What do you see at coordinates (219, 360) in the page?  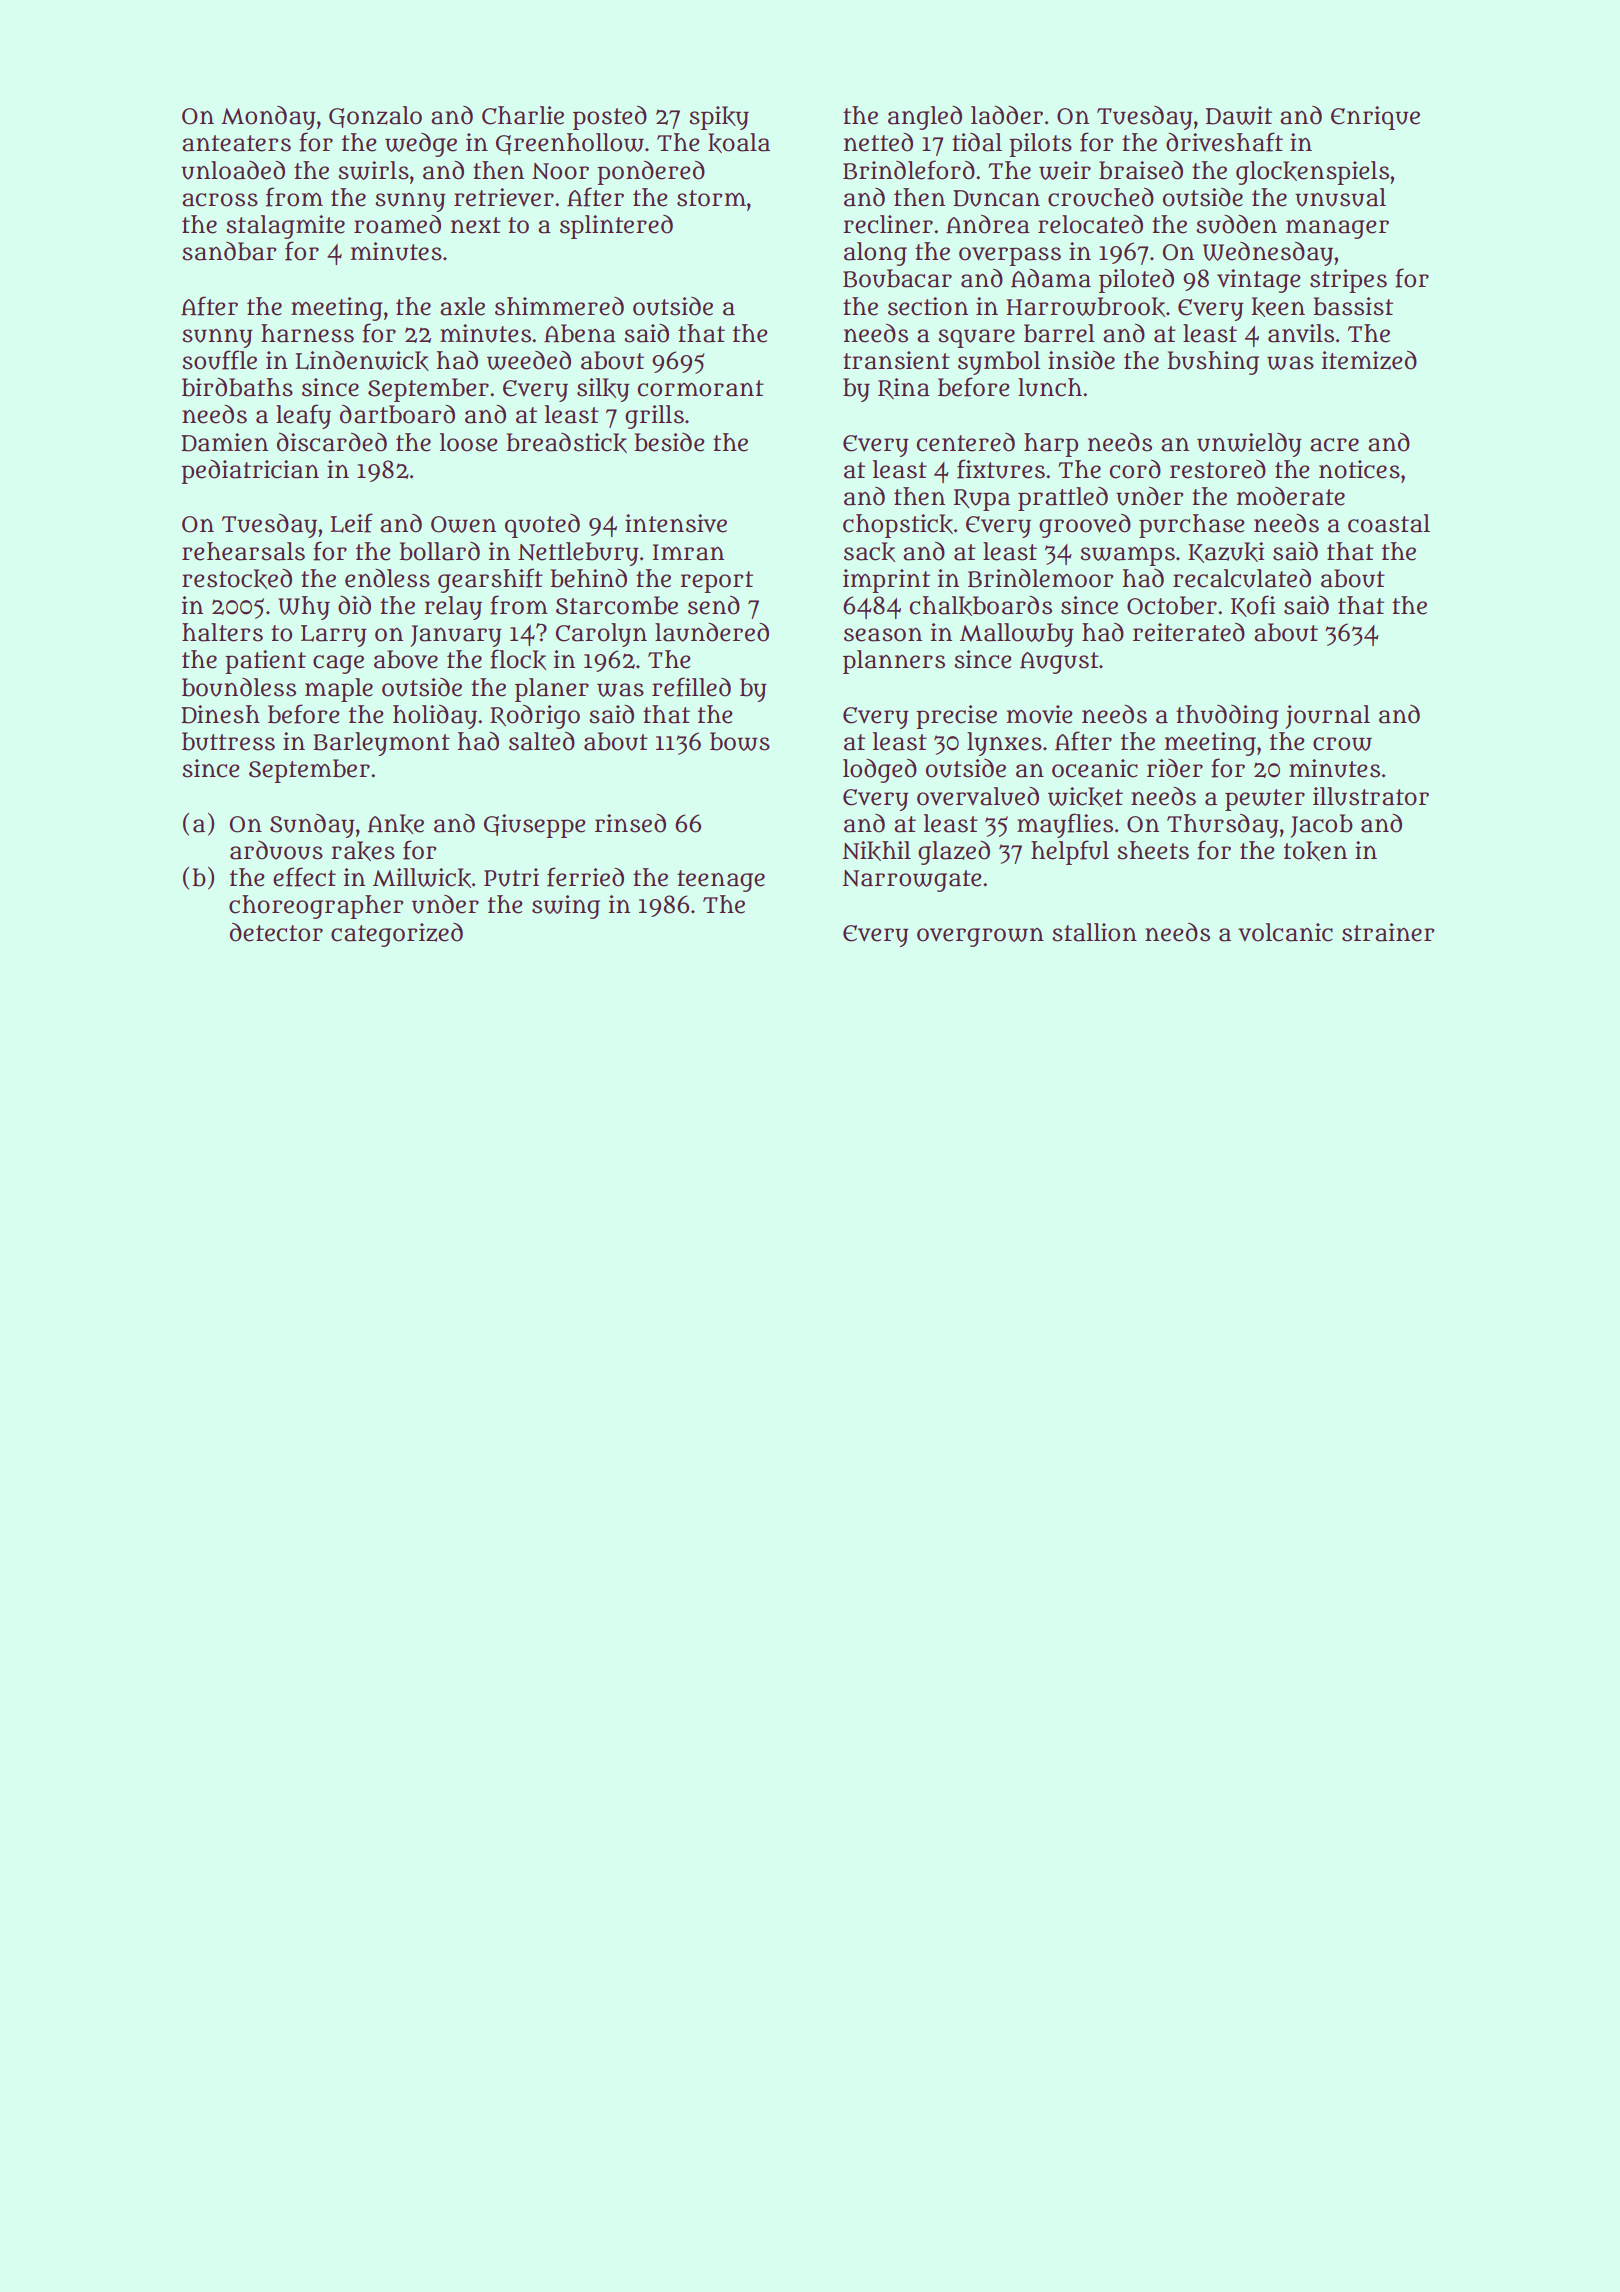 I see `souffle` at bounding box center [219, 360].
